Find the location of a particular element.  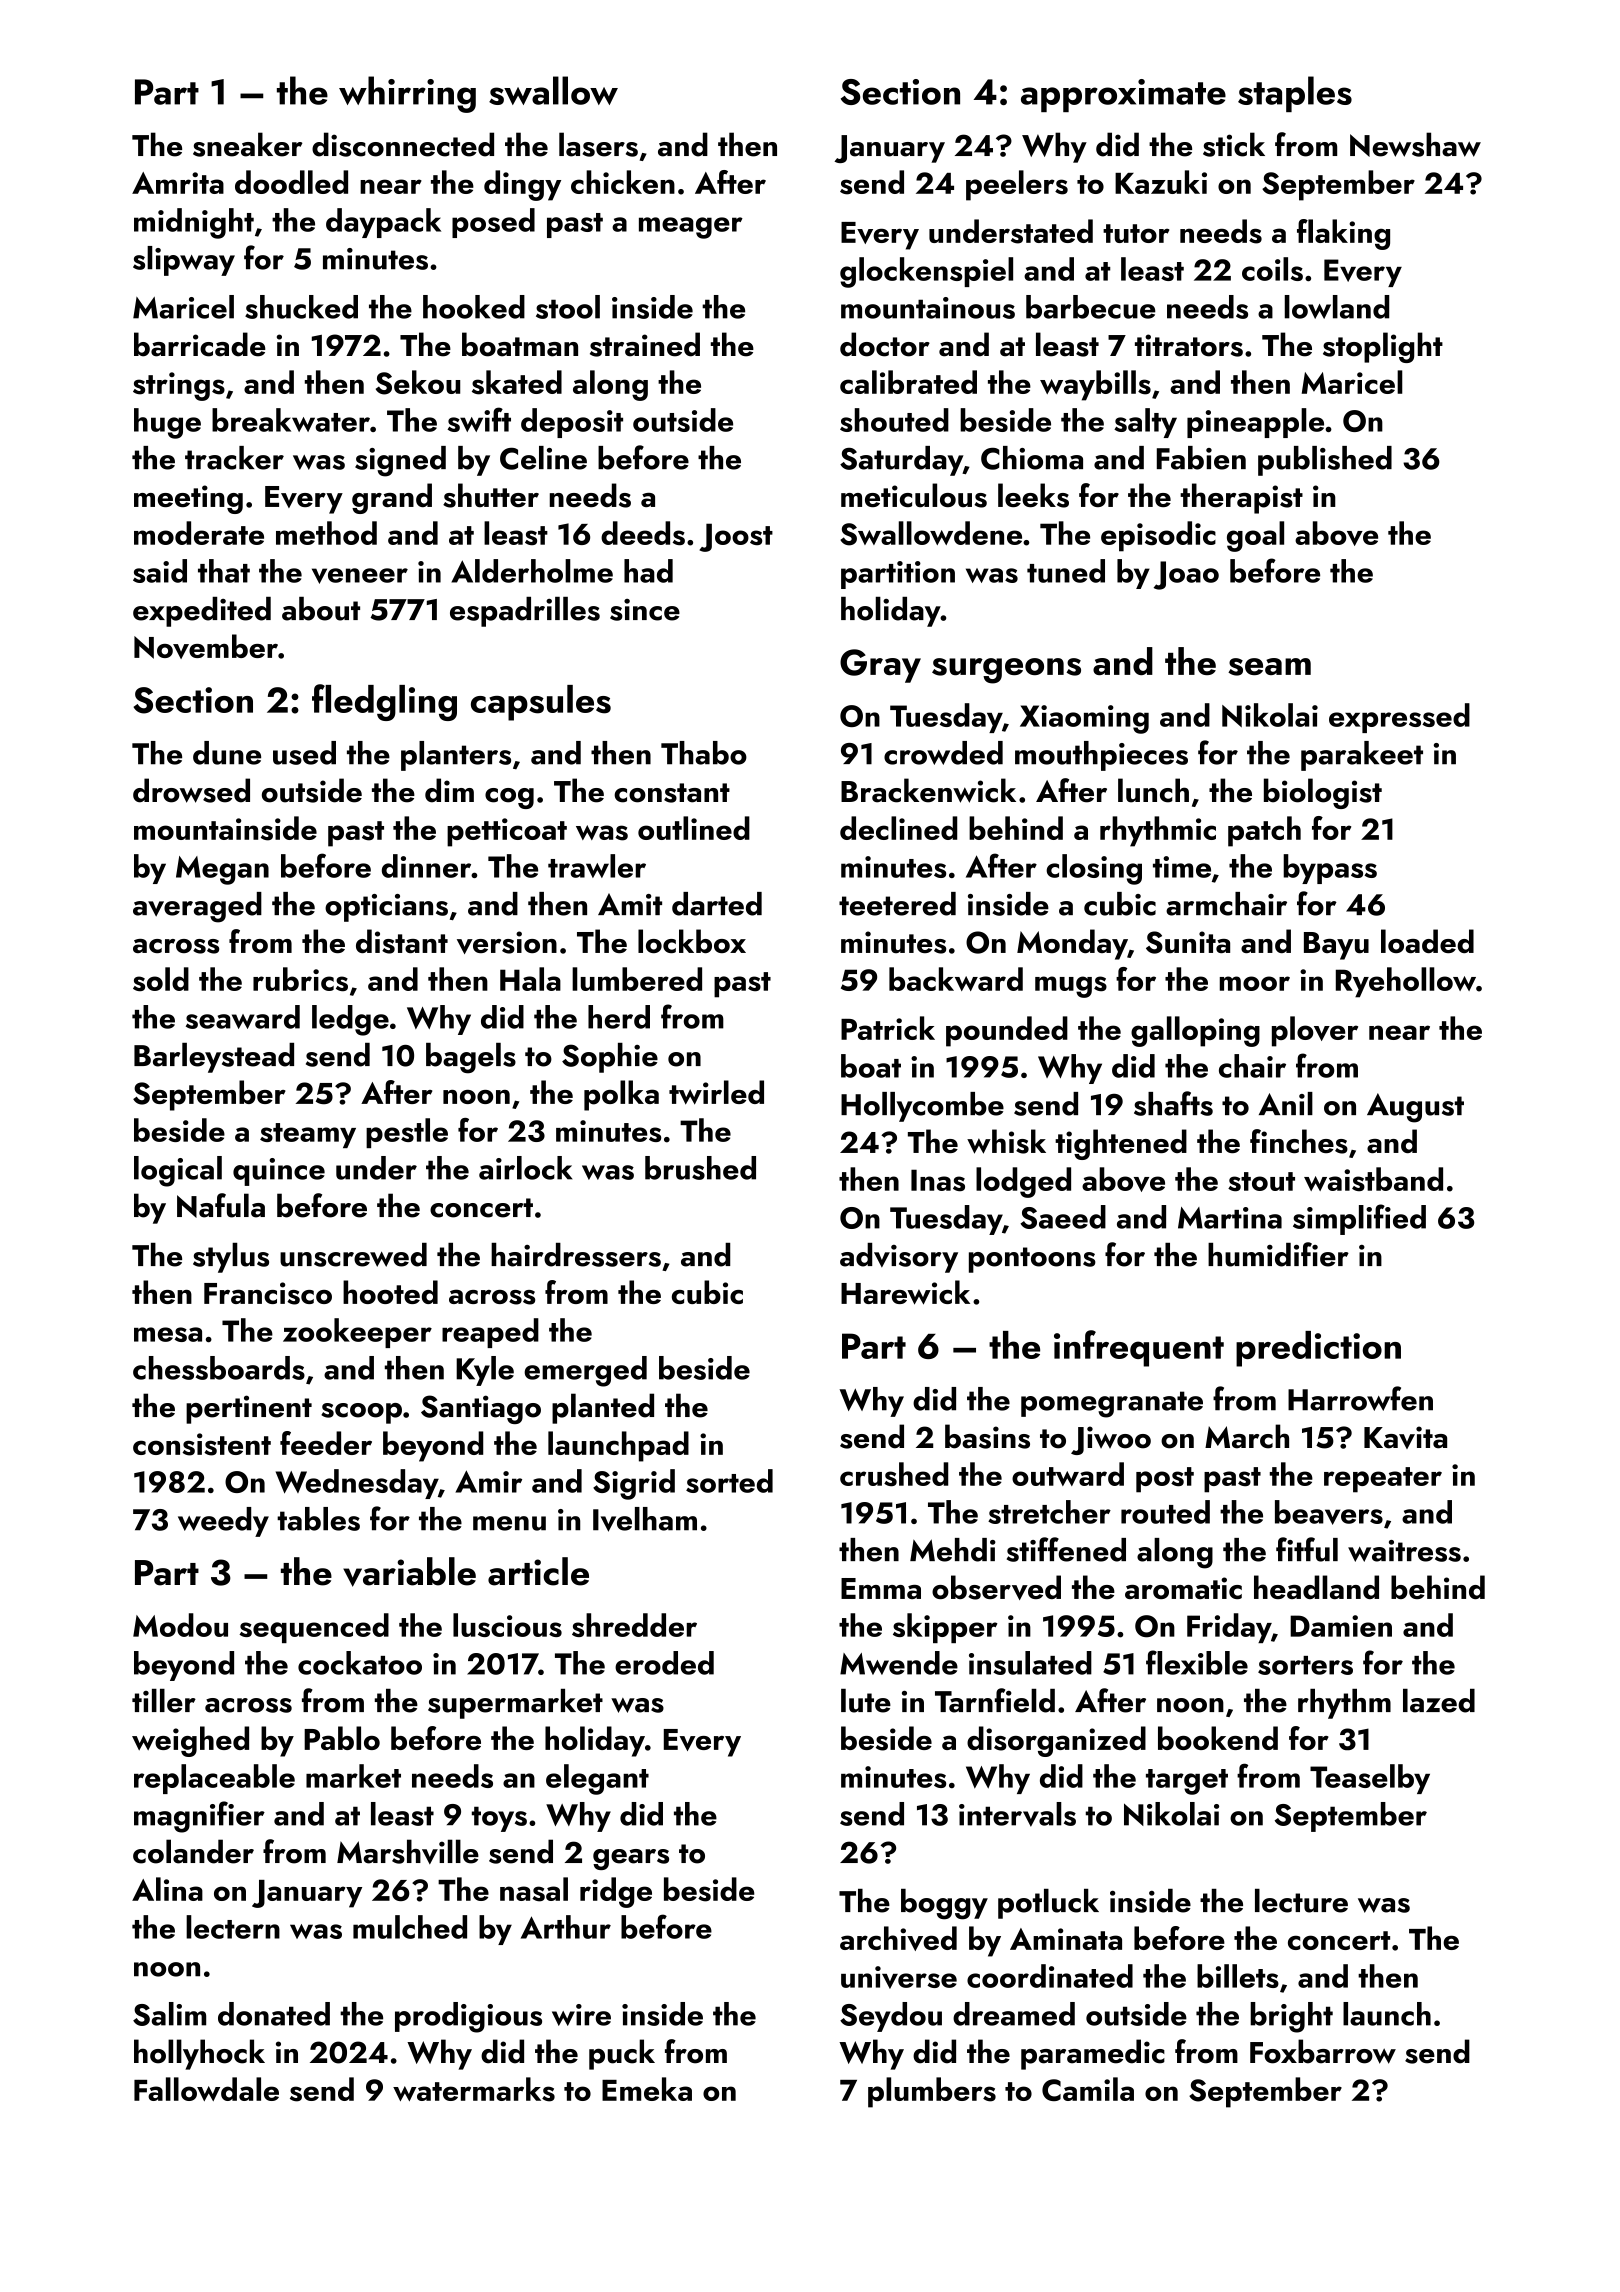

surgeons is located at coordinates (1006, 671).
